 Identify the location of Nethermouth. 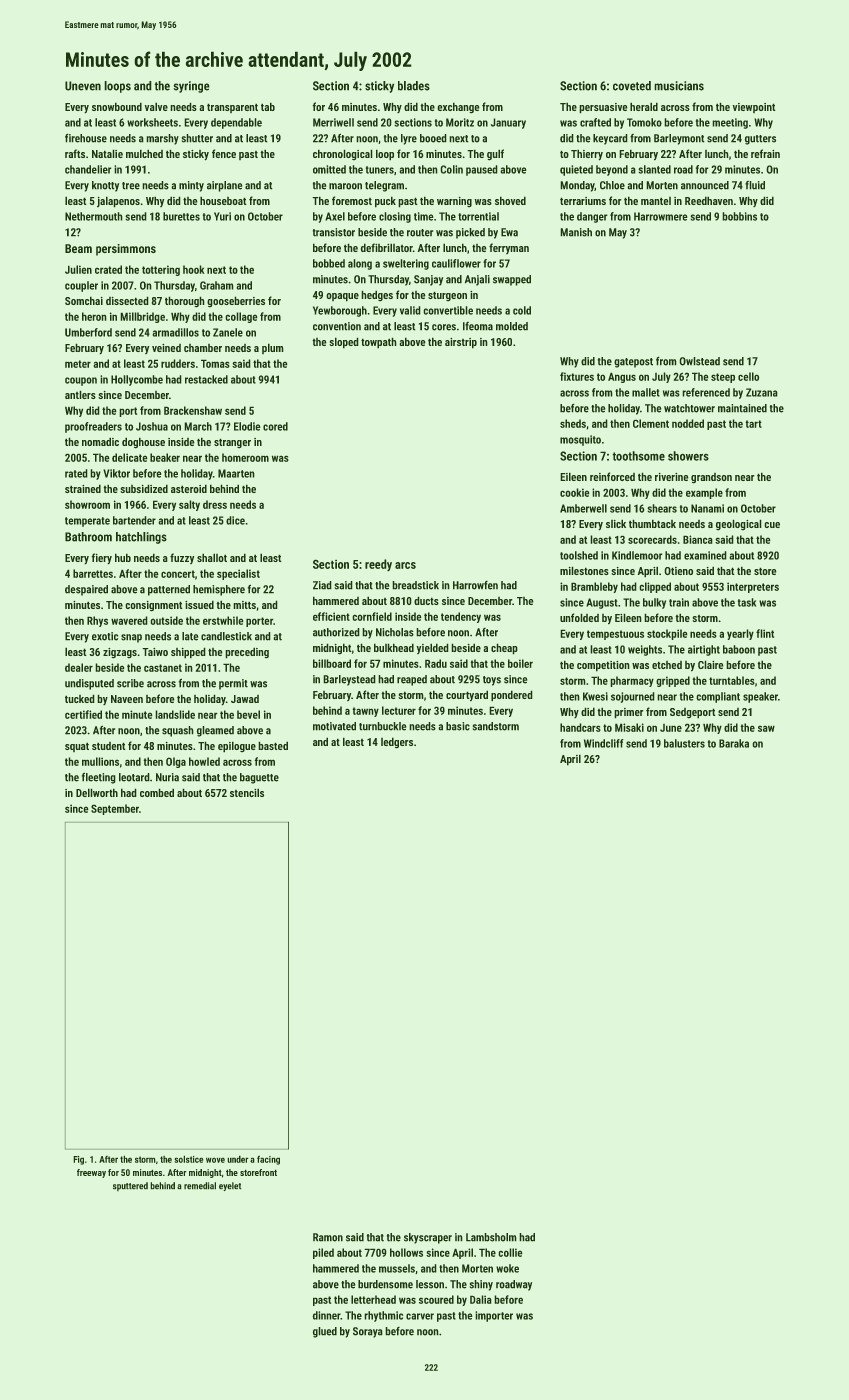
(93, 216).
